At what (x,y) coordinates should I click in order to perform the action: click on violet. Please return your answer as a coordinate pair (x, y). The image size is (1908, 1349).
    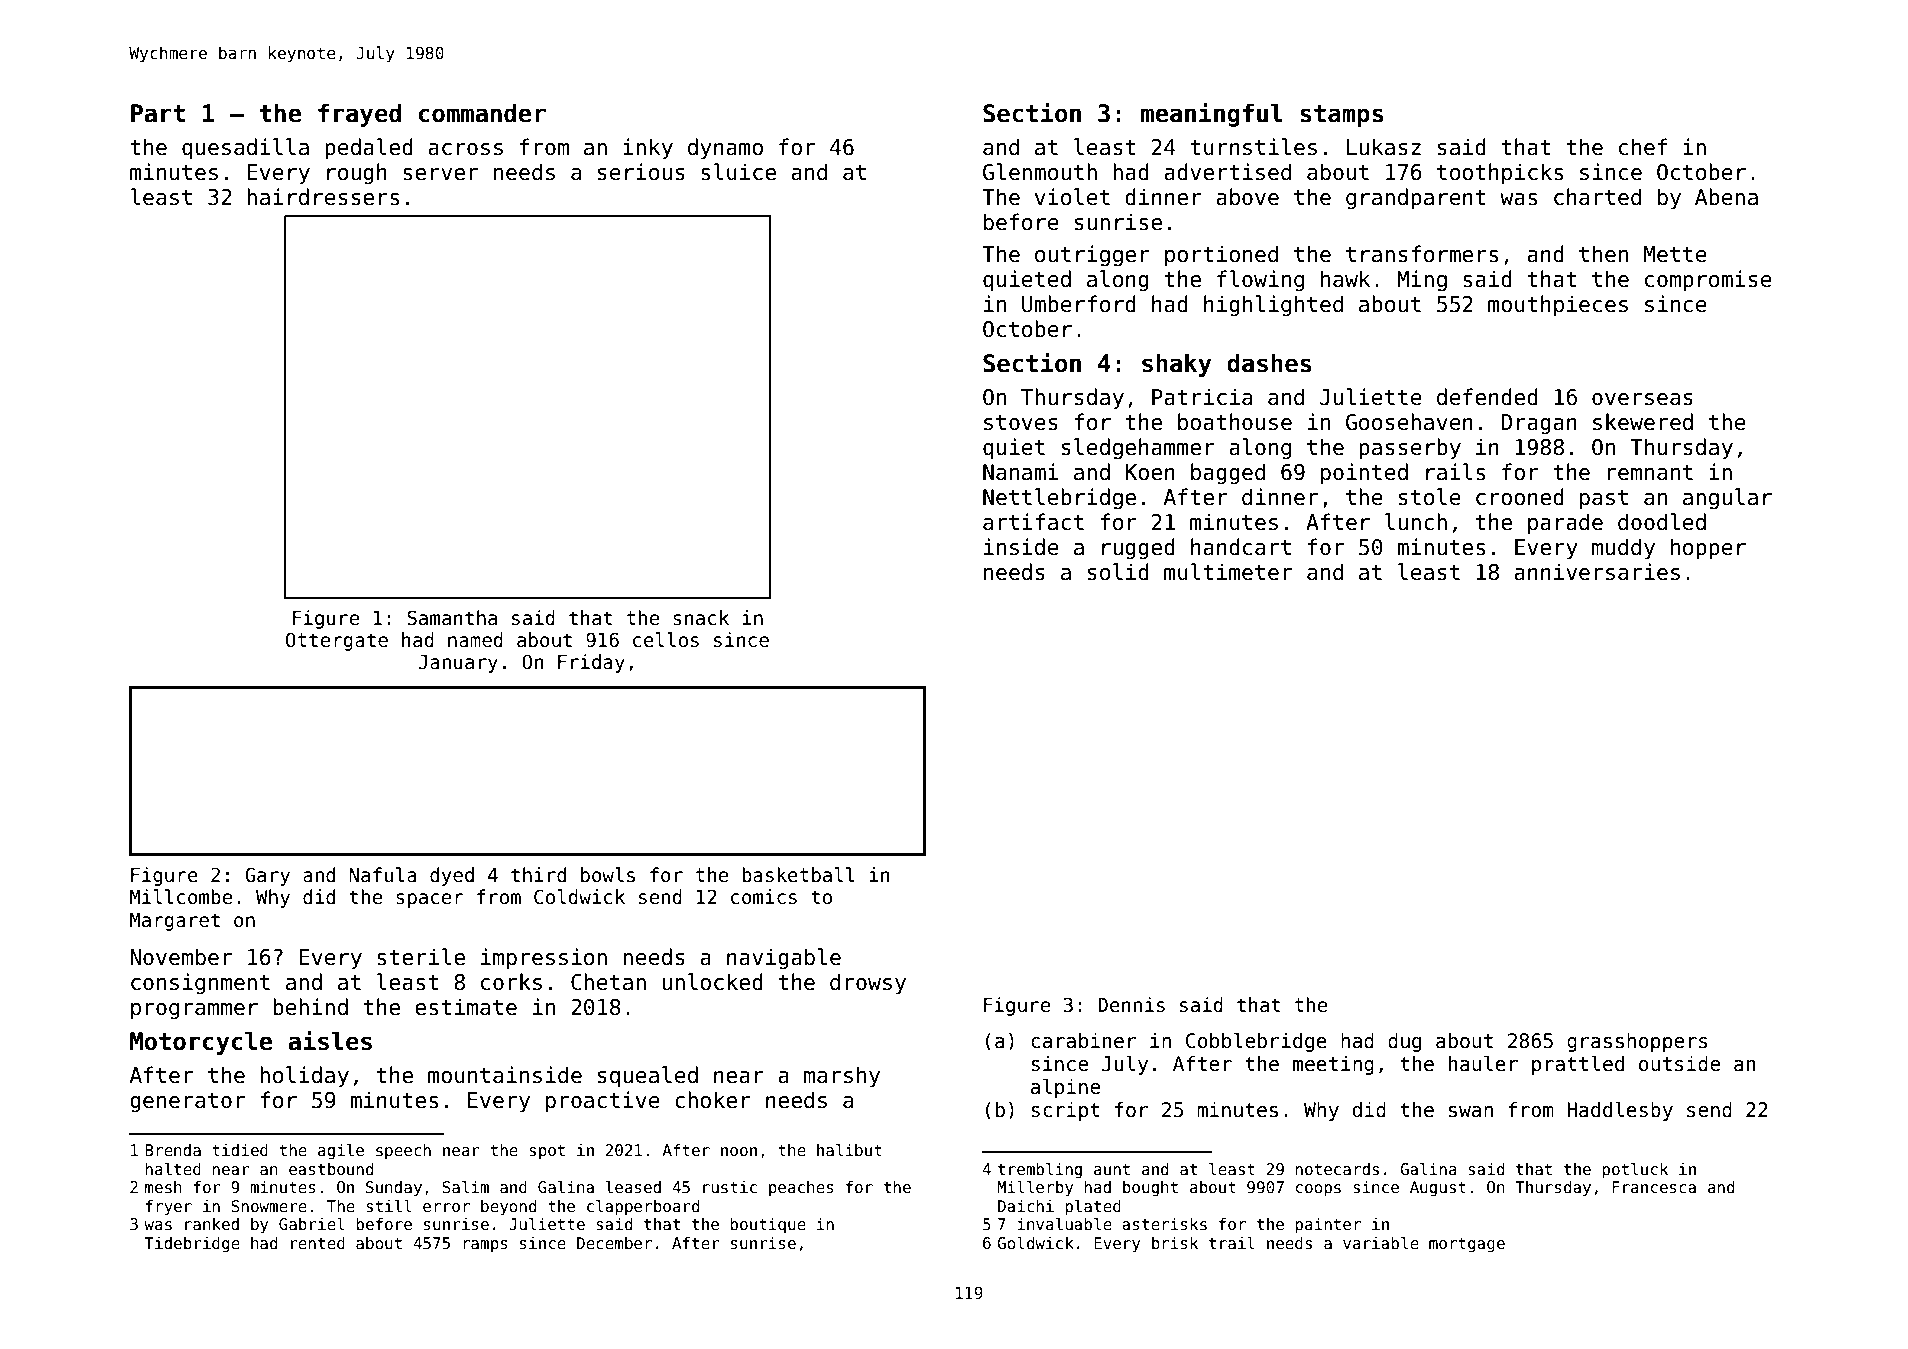
    Looking at the image, I should click on (1072, 197).
